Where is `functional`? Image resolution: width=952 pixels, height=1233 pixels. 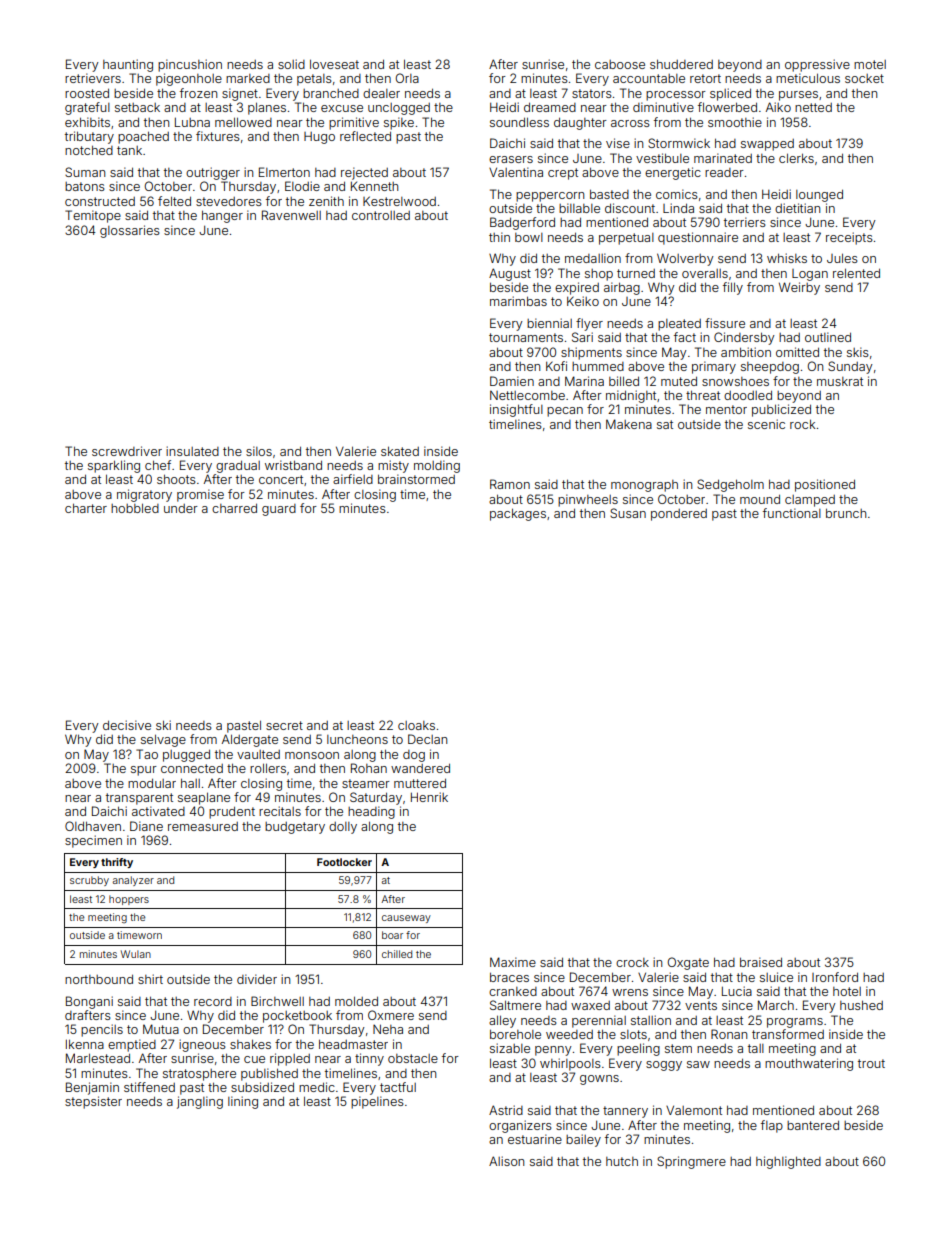
functional is located at coordinates (792, 513).
